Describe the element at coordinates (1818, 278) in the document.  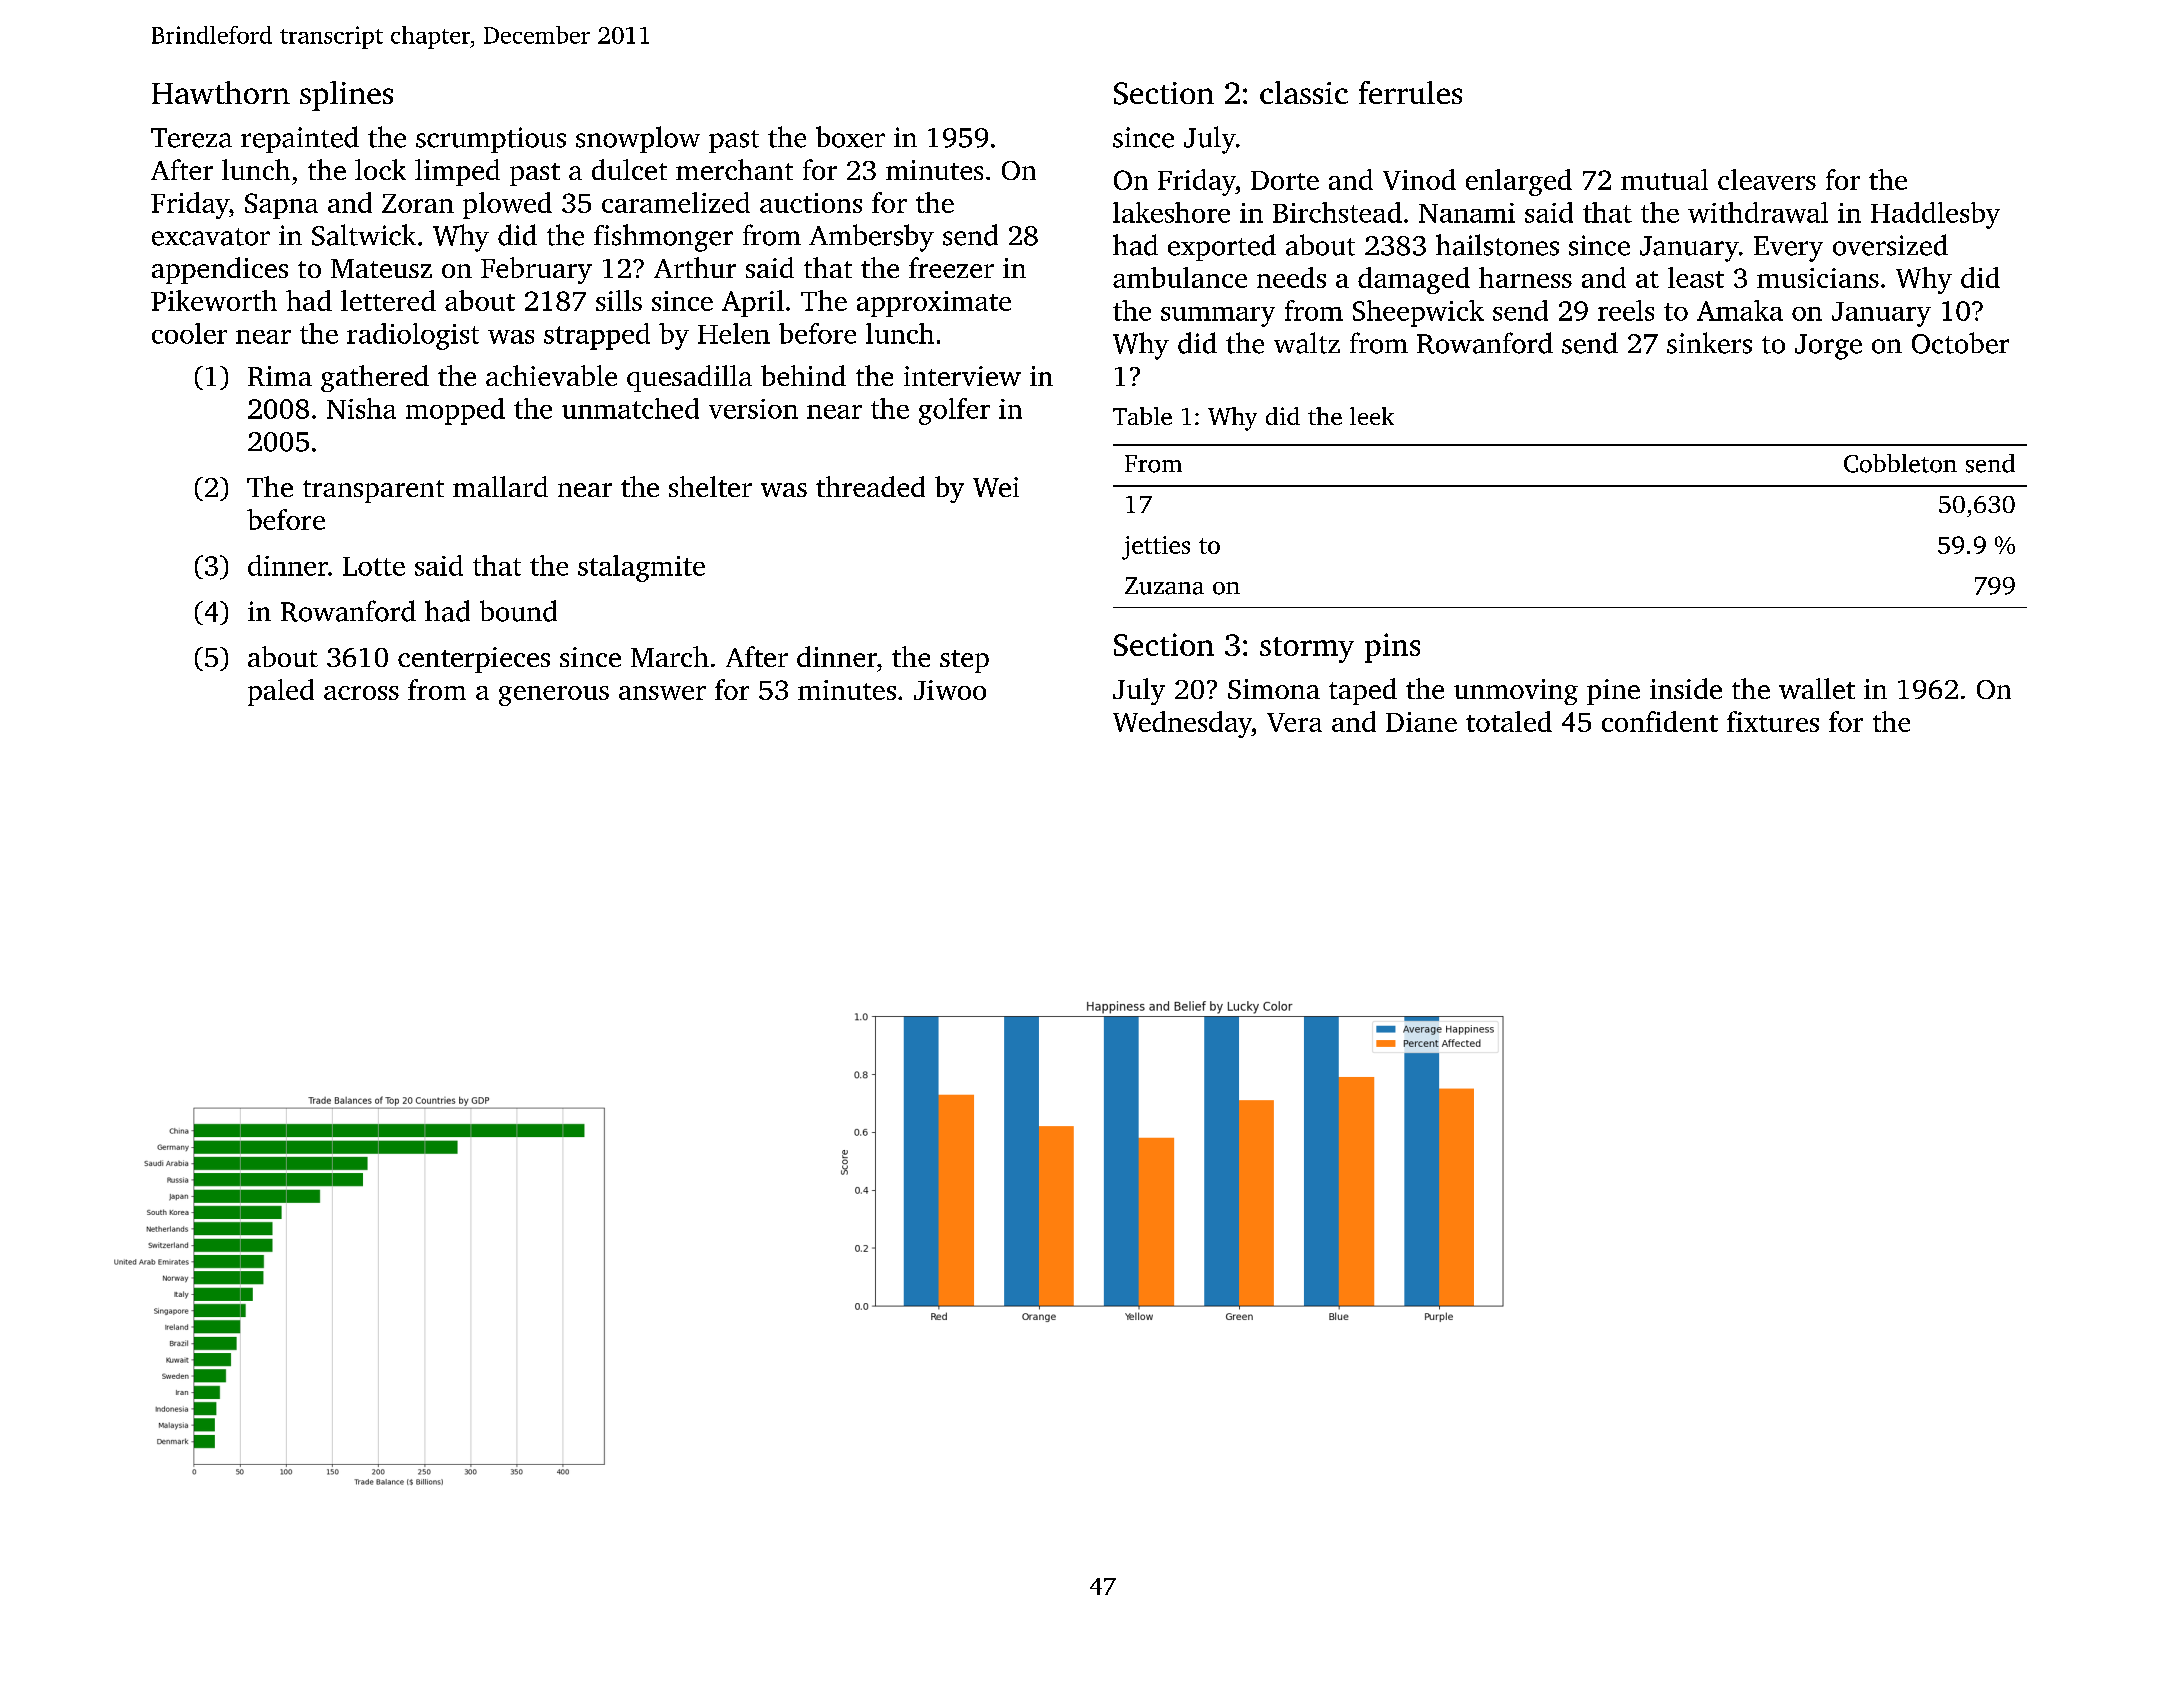
I see `musicians` at that location.
